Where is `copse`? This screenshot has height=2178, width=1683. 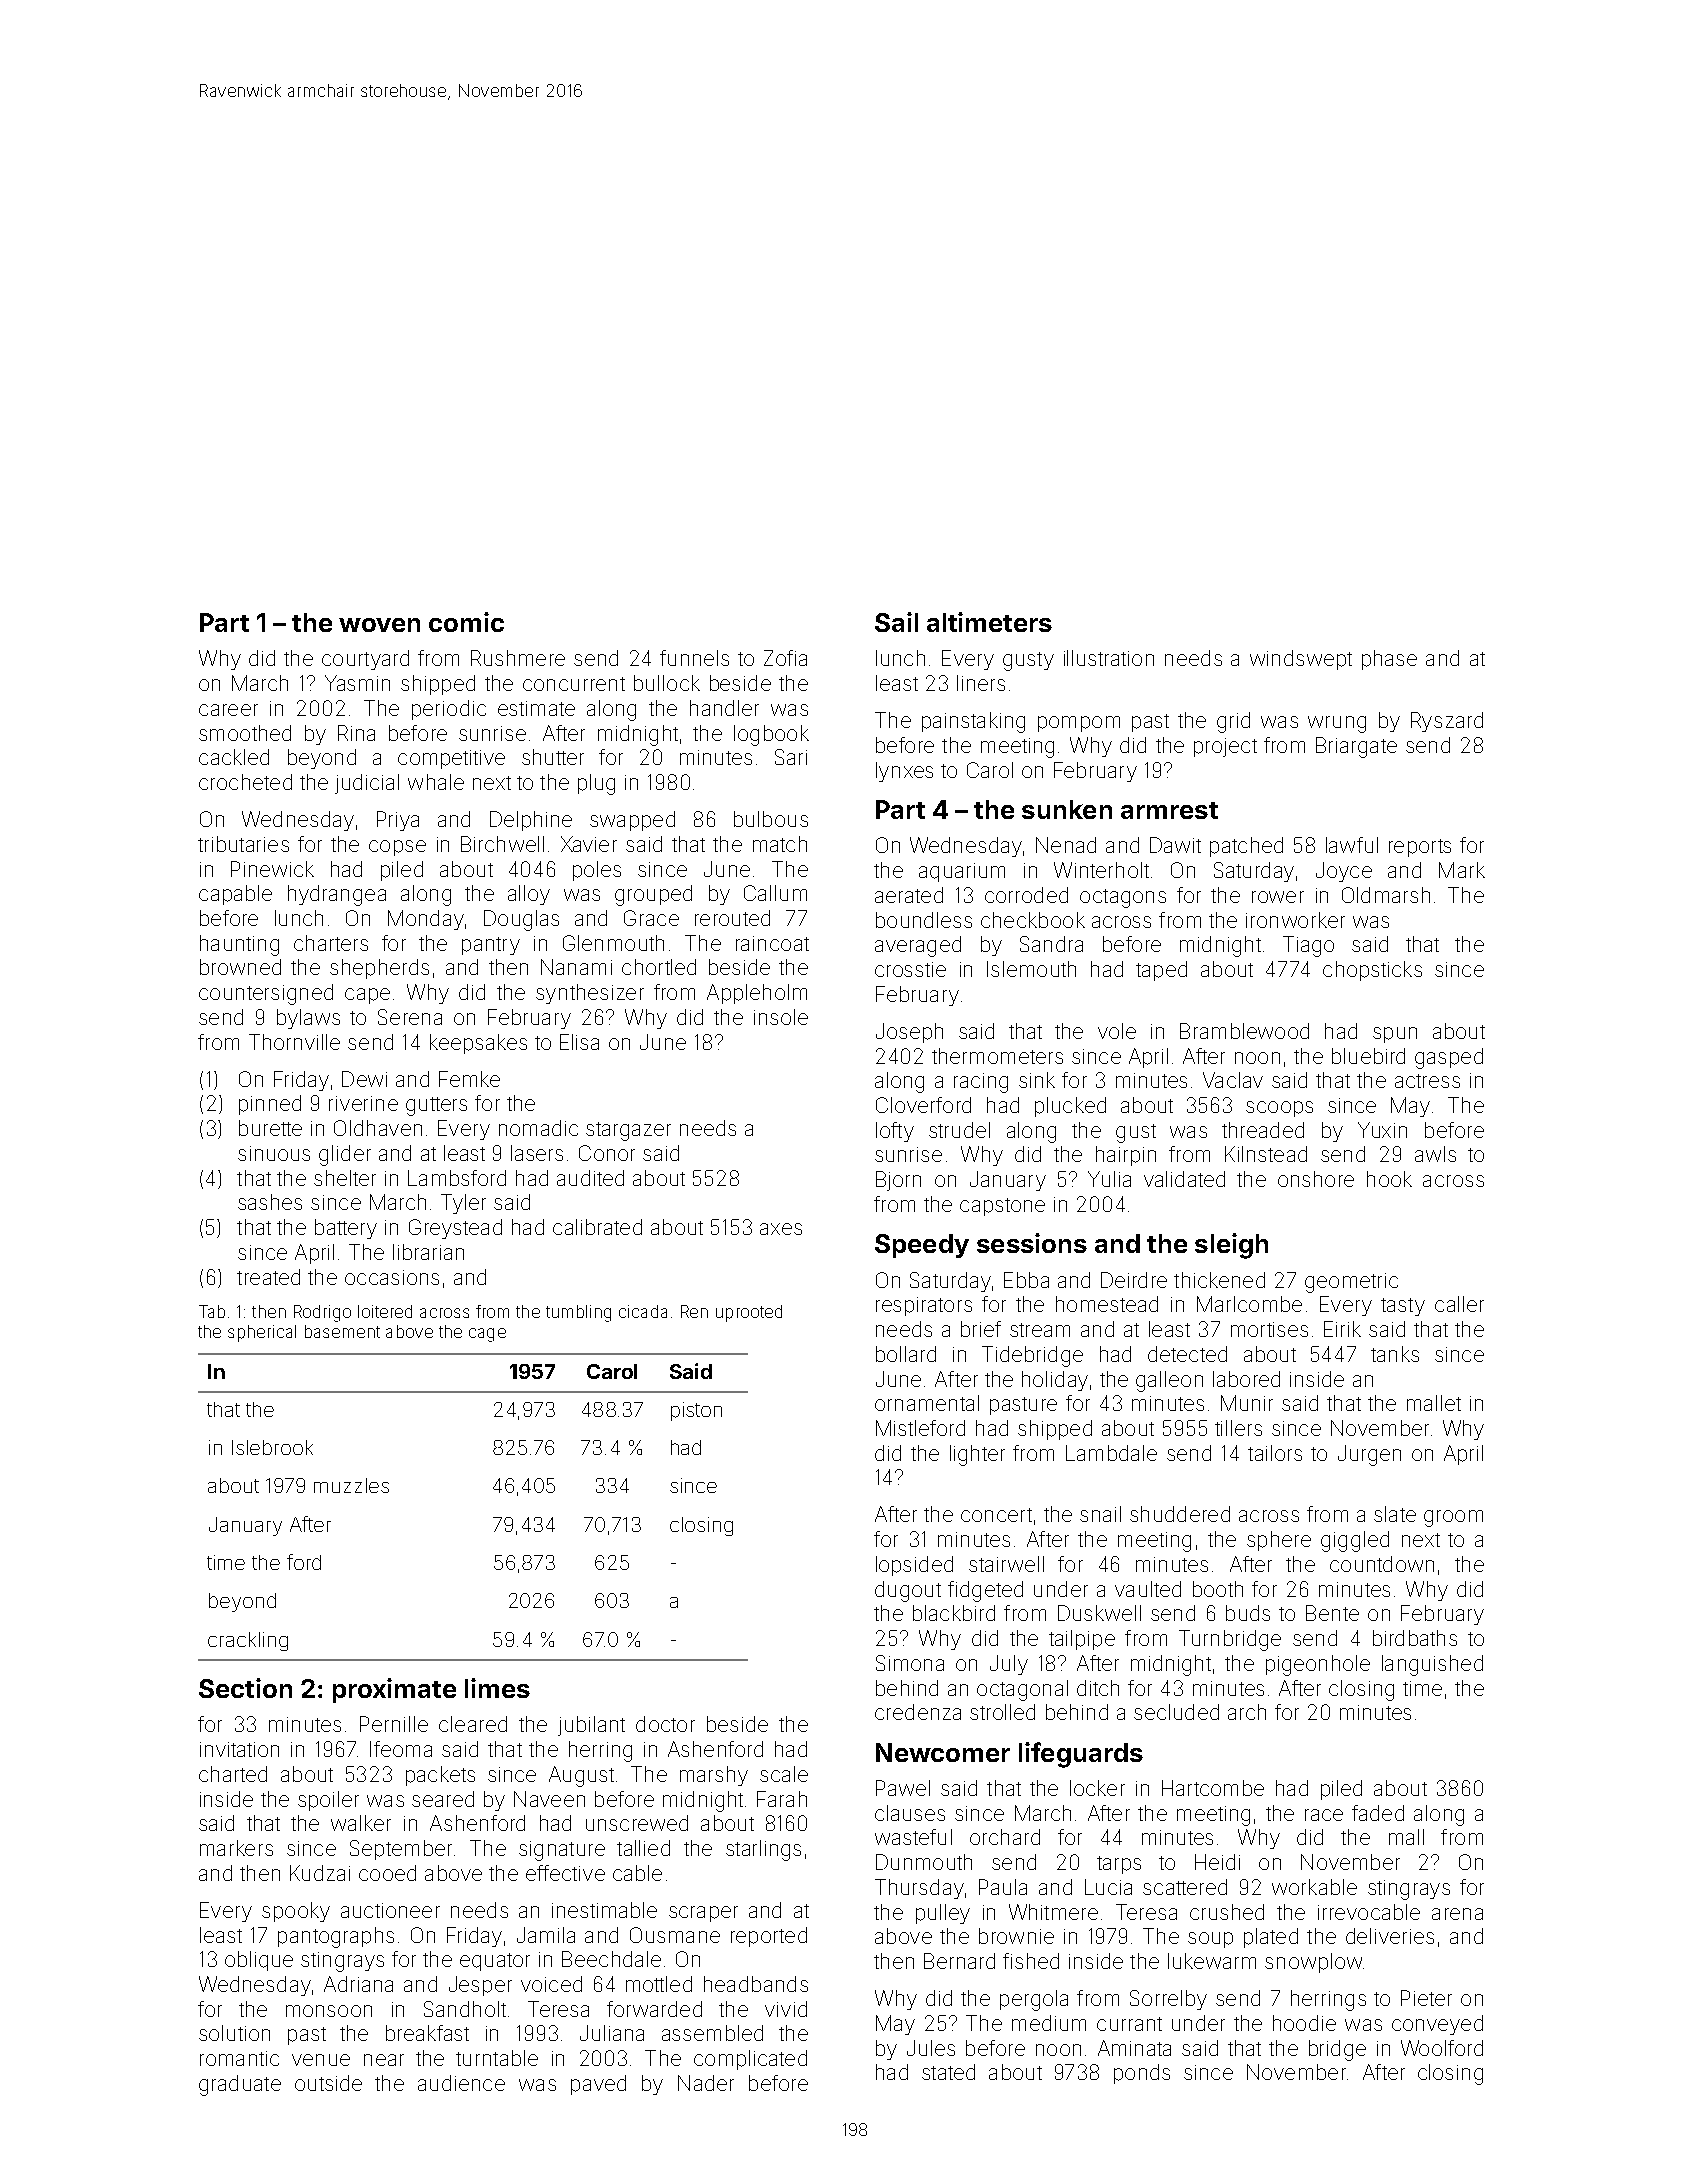
copse is located at coordinates (397, 848).
